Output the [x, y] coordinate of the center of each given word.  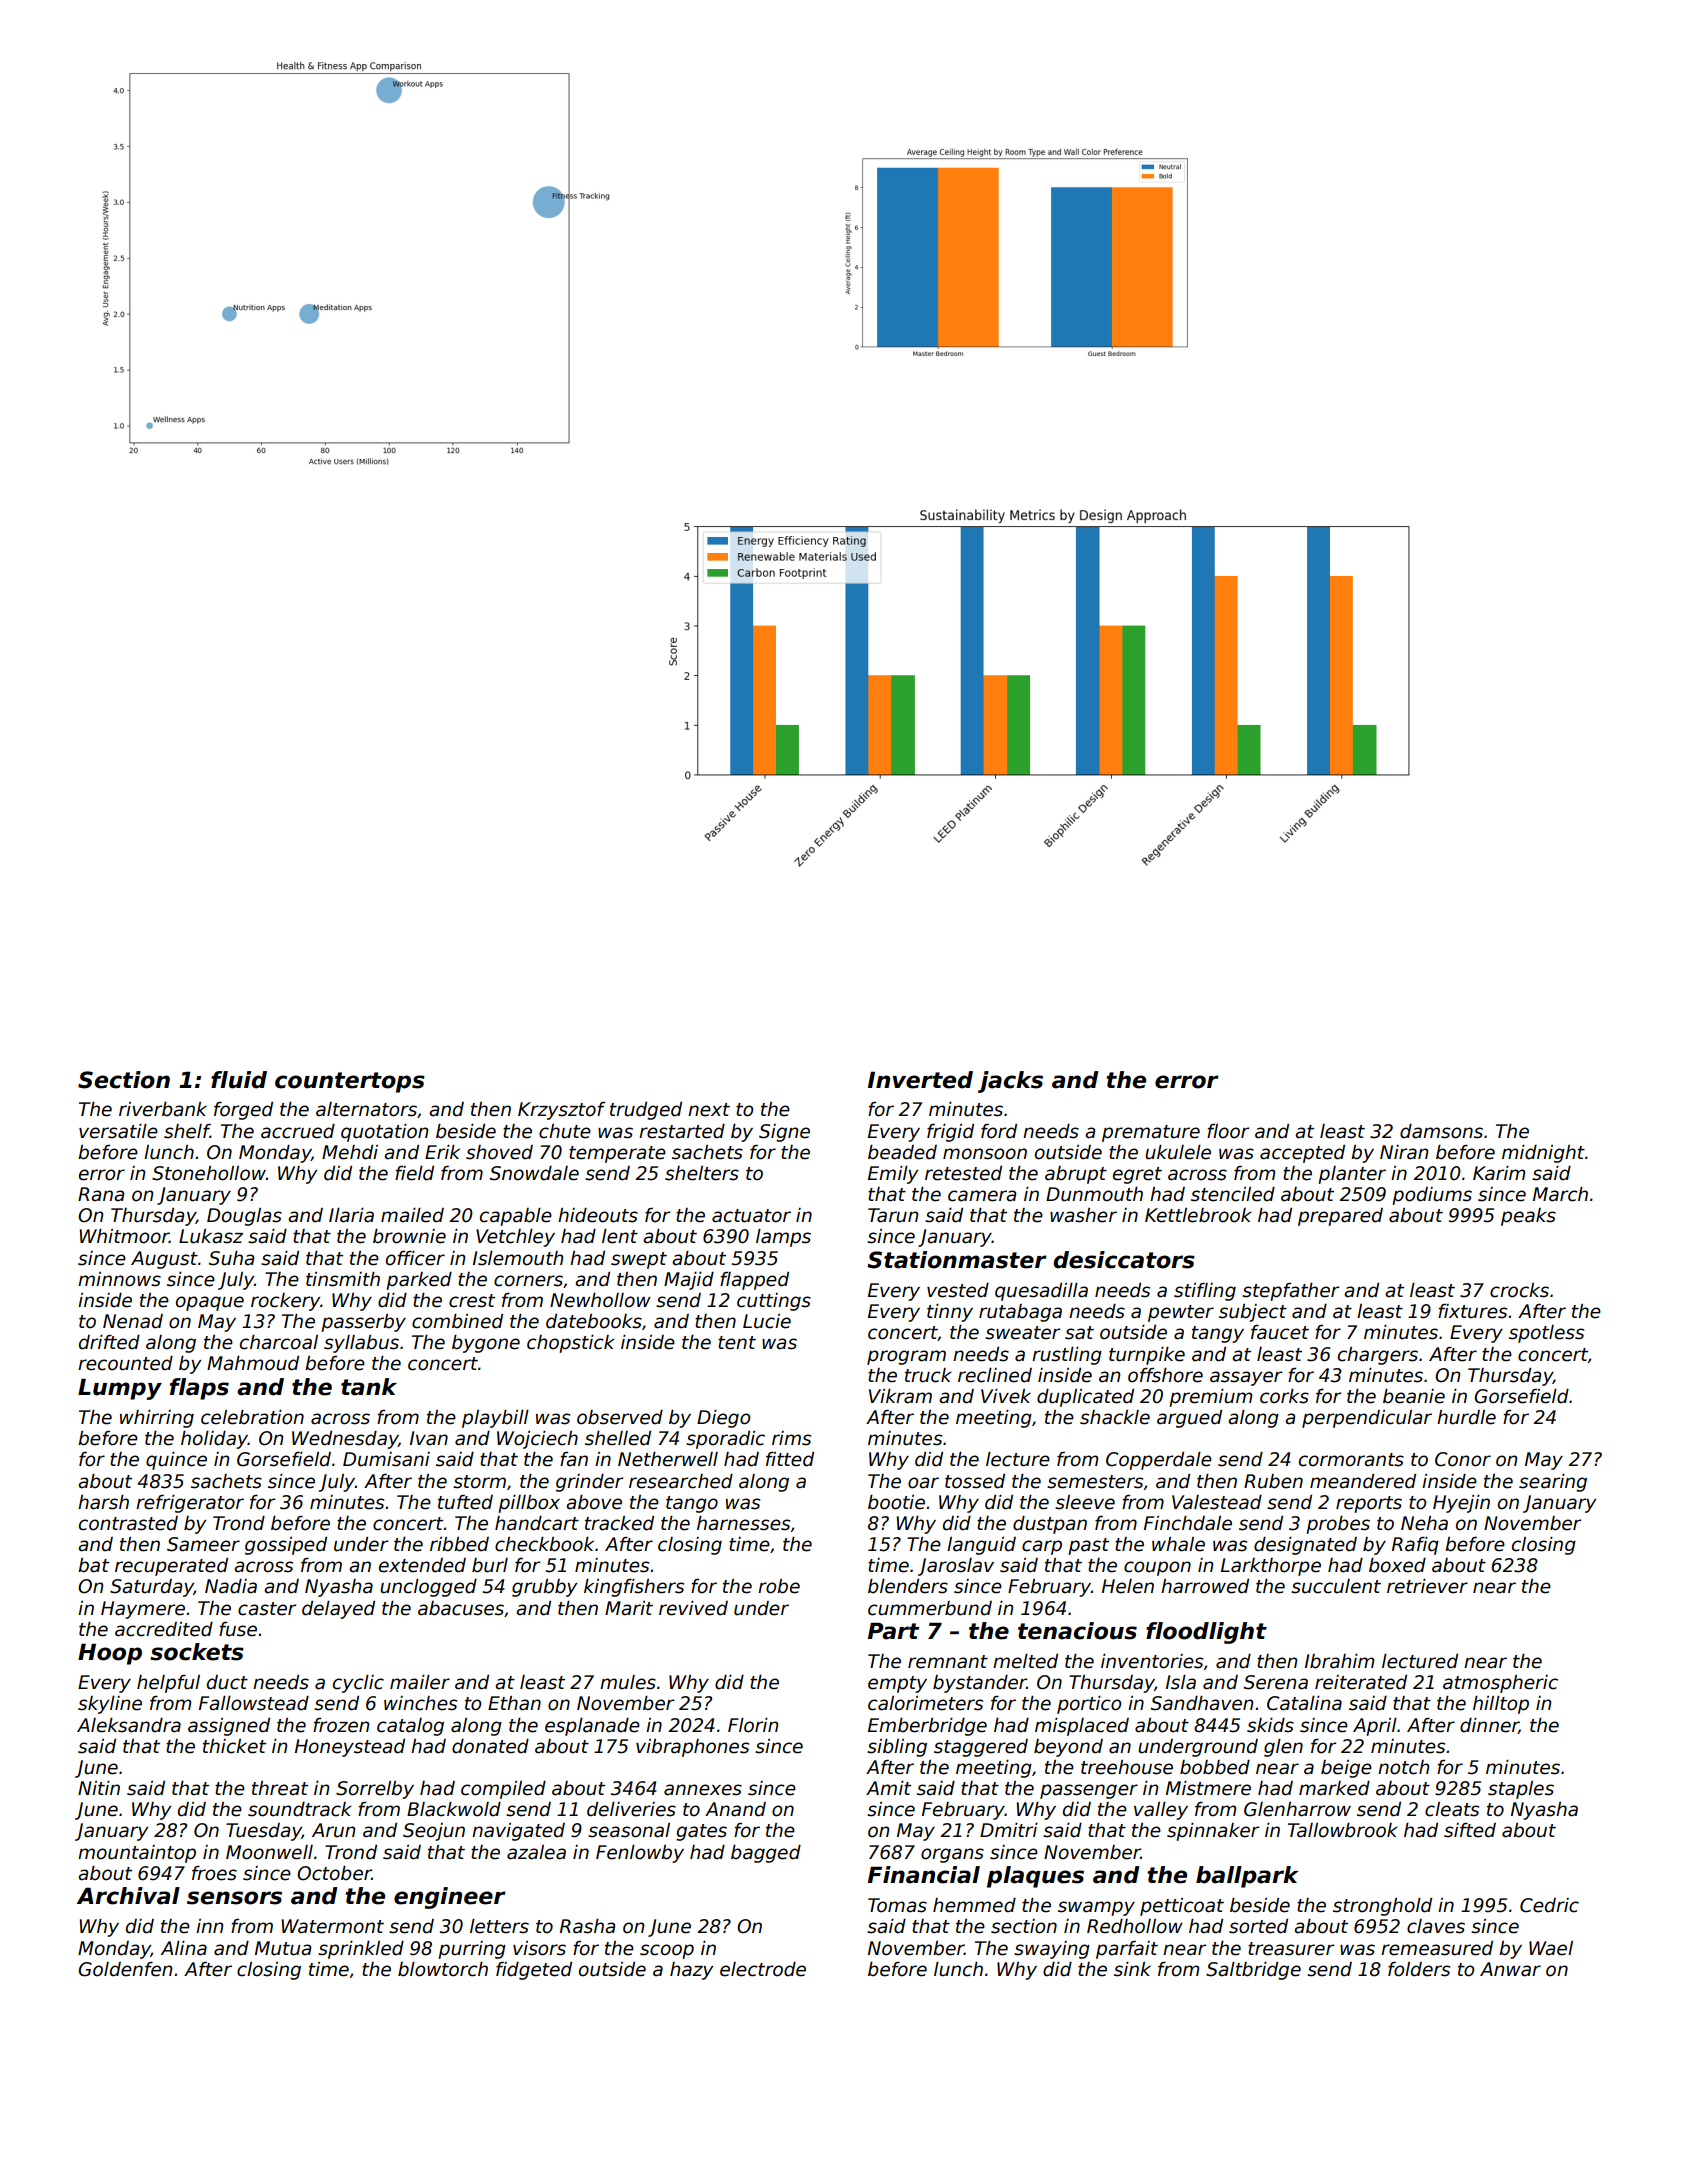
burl [490, 1565]
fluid [239, 1080]
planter [1352, 1175]
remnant [948, 1662]
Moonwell [269, 1852]
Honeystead [350, 1748]
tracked [619, 1523]
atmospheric [1500, 1684]
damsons [1441, 1131]
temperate [617, 1154]
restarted [682, 1131]
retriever [1427, 1586]
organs [952, 1855]
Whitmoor [124, 1236]
